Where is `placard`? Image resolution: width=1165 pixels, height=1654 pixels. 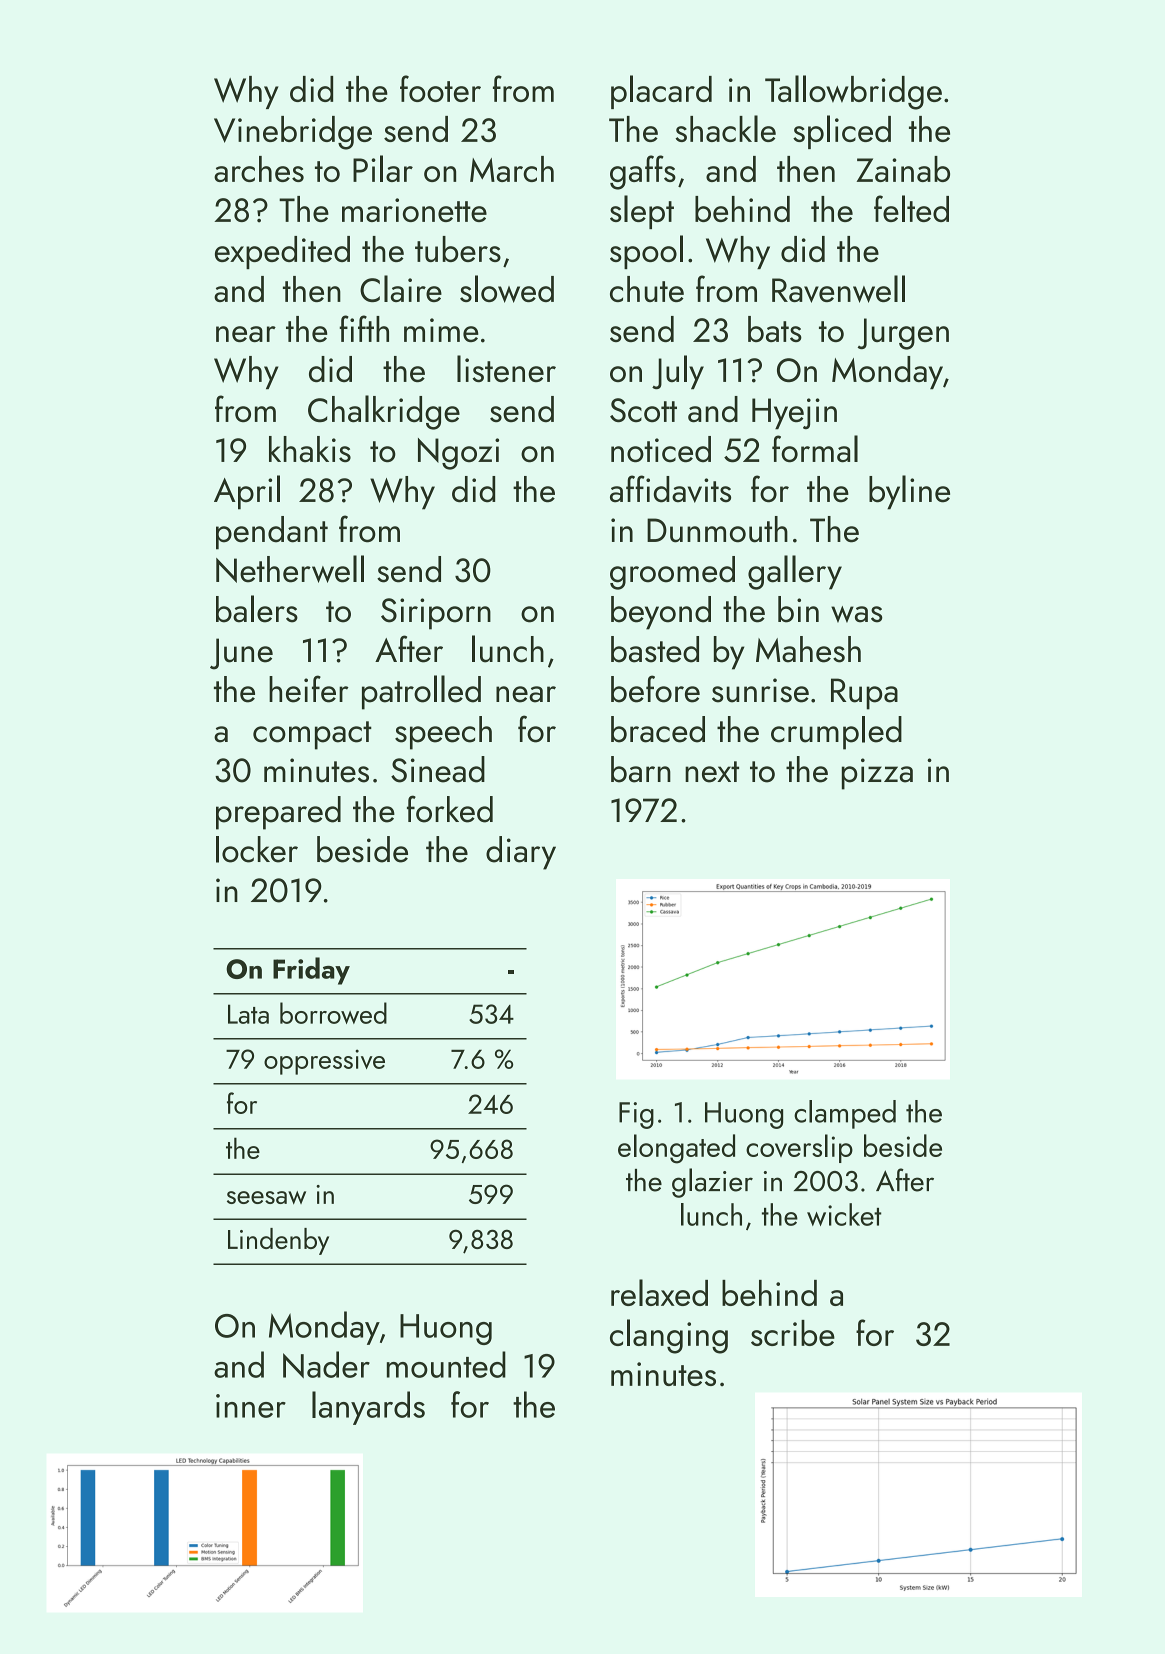
placard is located at coordinates (661, 92).
